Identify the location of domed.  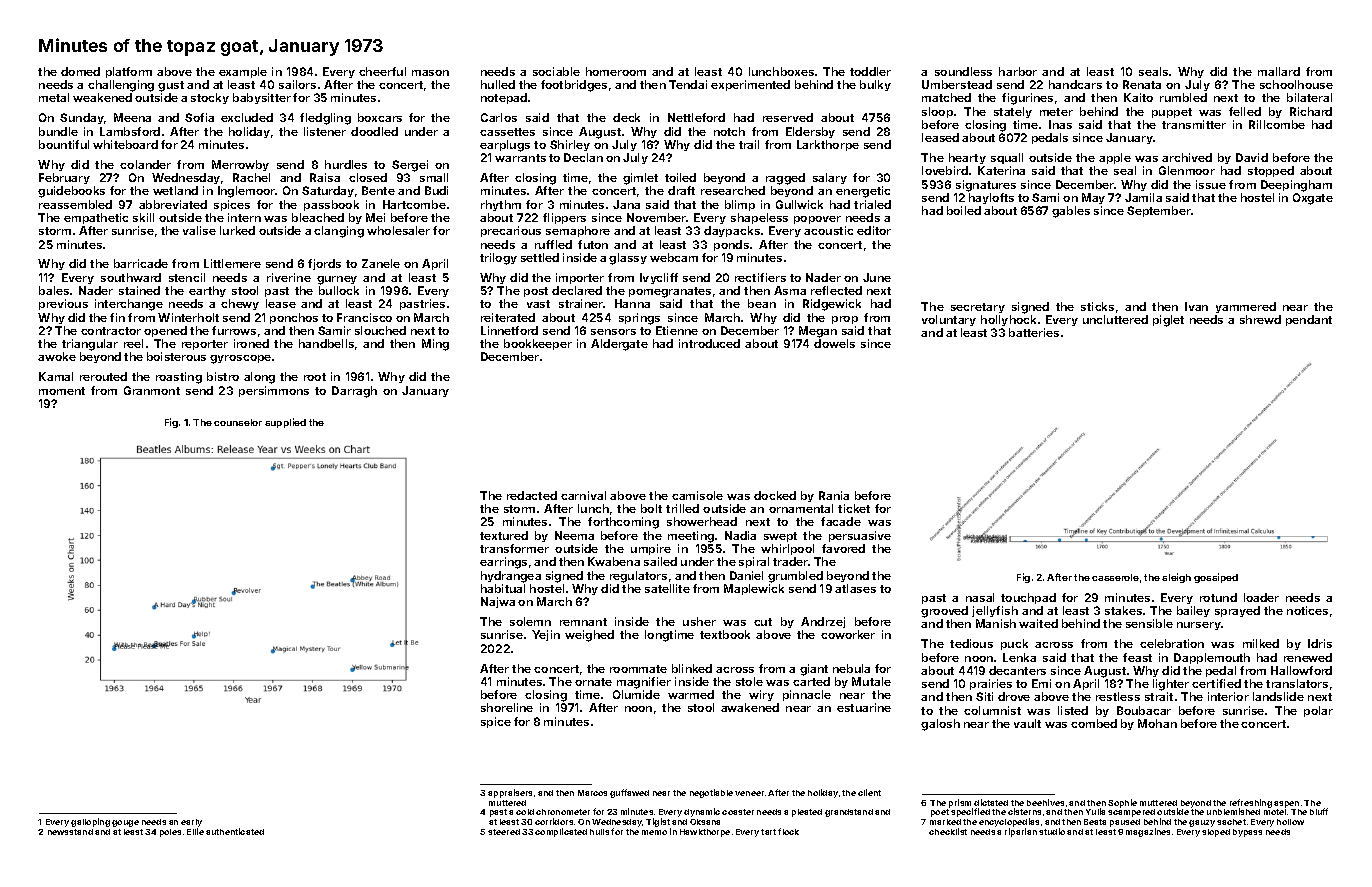
(80, 71).
